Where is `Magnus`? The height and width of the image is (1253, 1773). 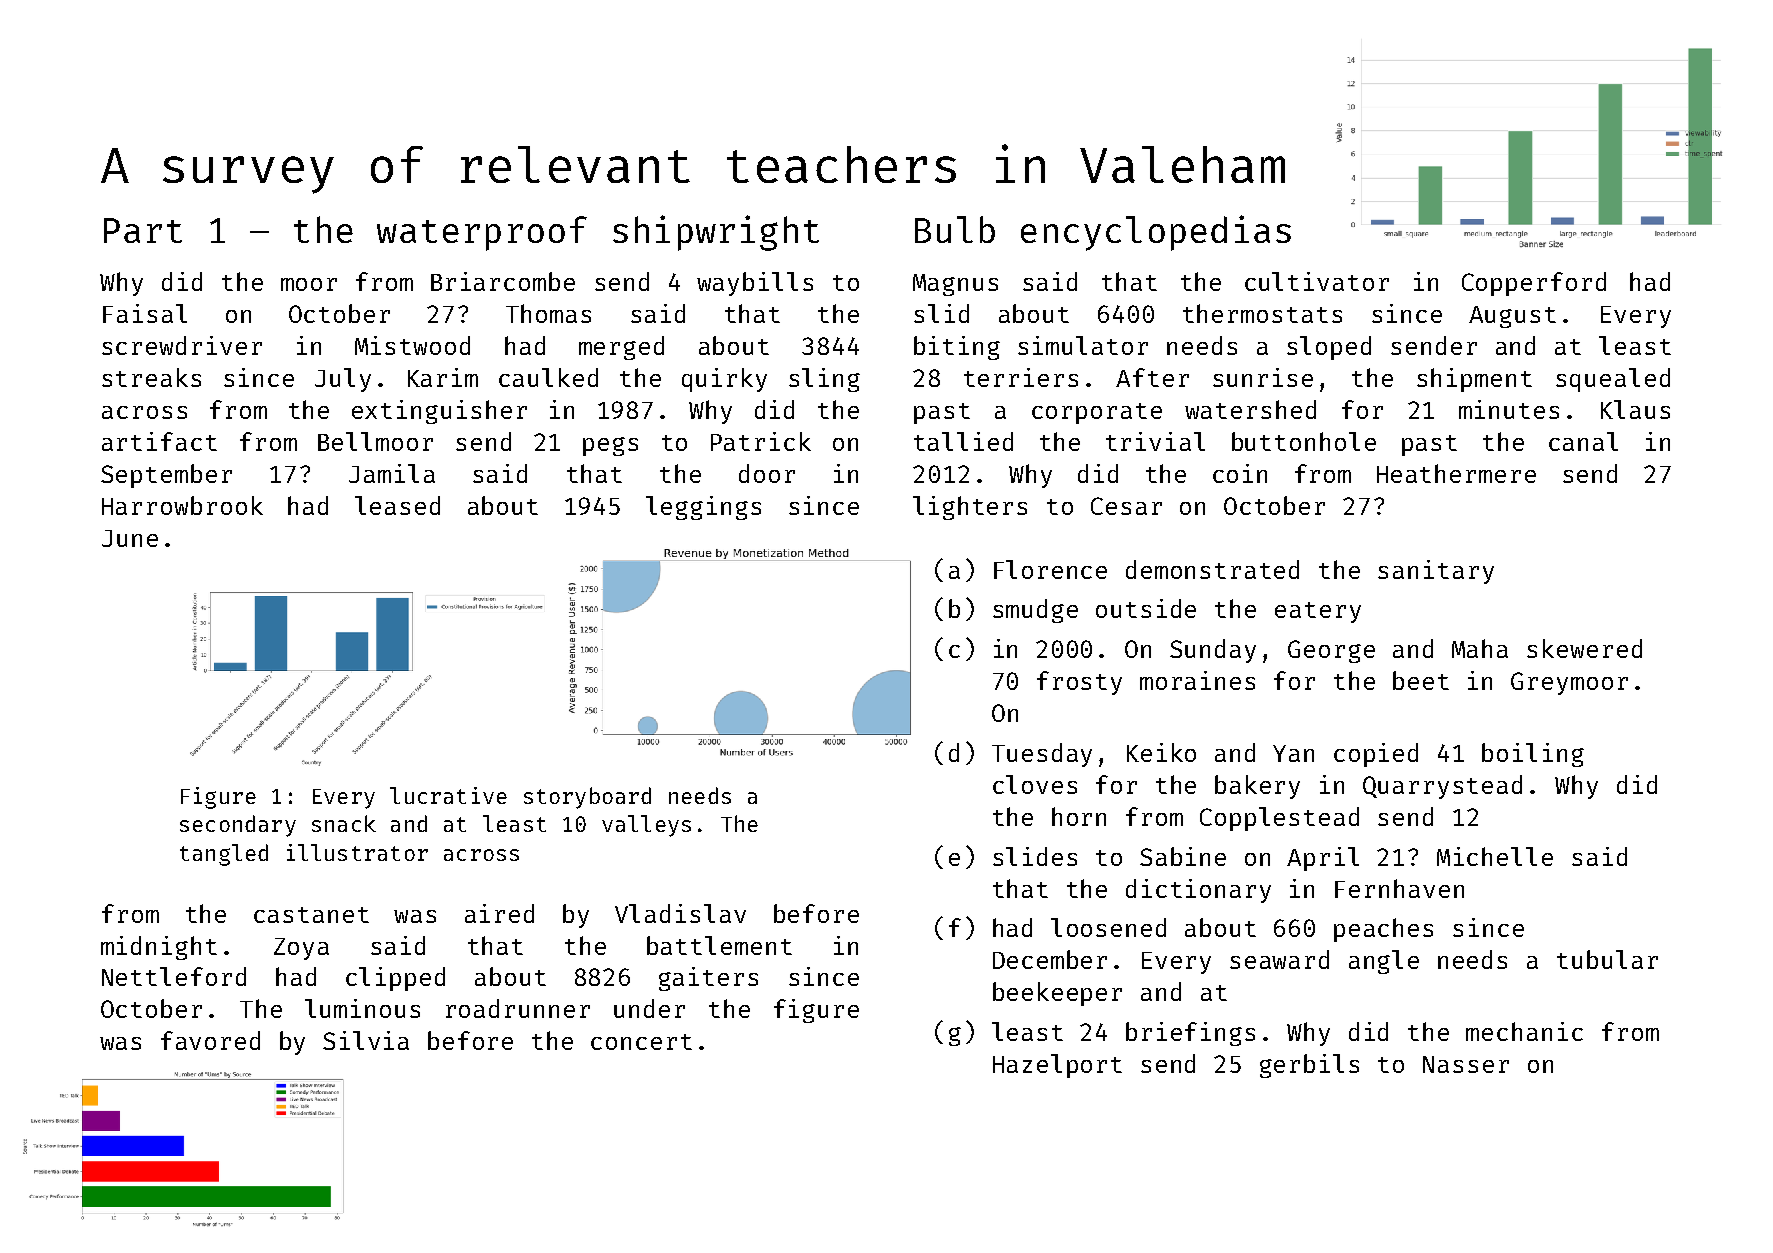 Magnus is located at coordinates (955, 285).
